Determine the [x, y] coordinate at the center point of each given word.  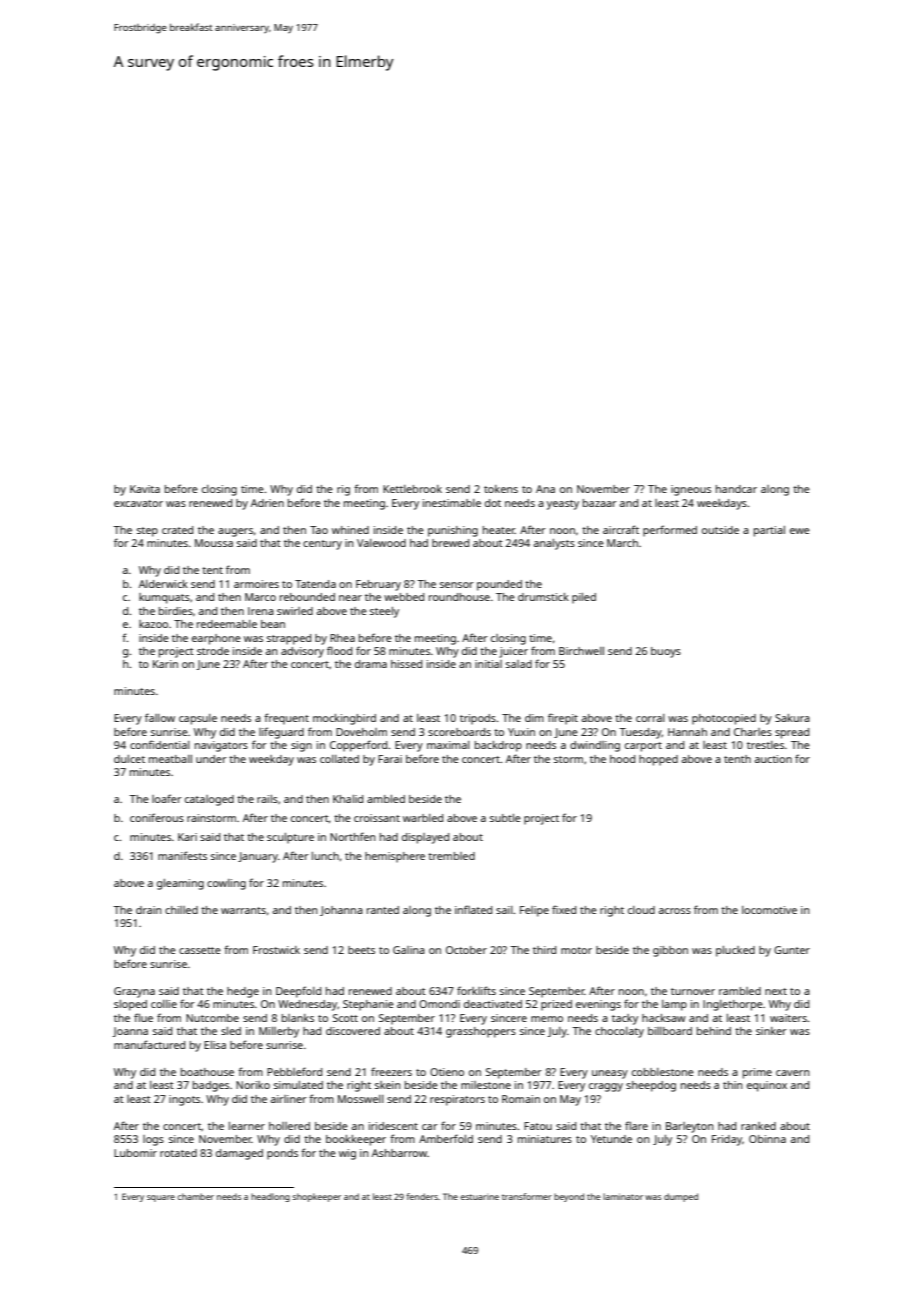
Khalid [348, 799]
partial [769, 531]
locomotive [769, 910]
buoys [666, 652]
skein [388, 1085]
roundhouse [459, 597]
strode [213, 651]
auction [773, 759]
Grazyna [134, 992]
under [211, 759]
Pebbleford [294, 1071]
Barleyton [690, 1127]
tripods [478, 719]
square [161, 1198]
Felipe [534, 911]
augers [235, 532]
